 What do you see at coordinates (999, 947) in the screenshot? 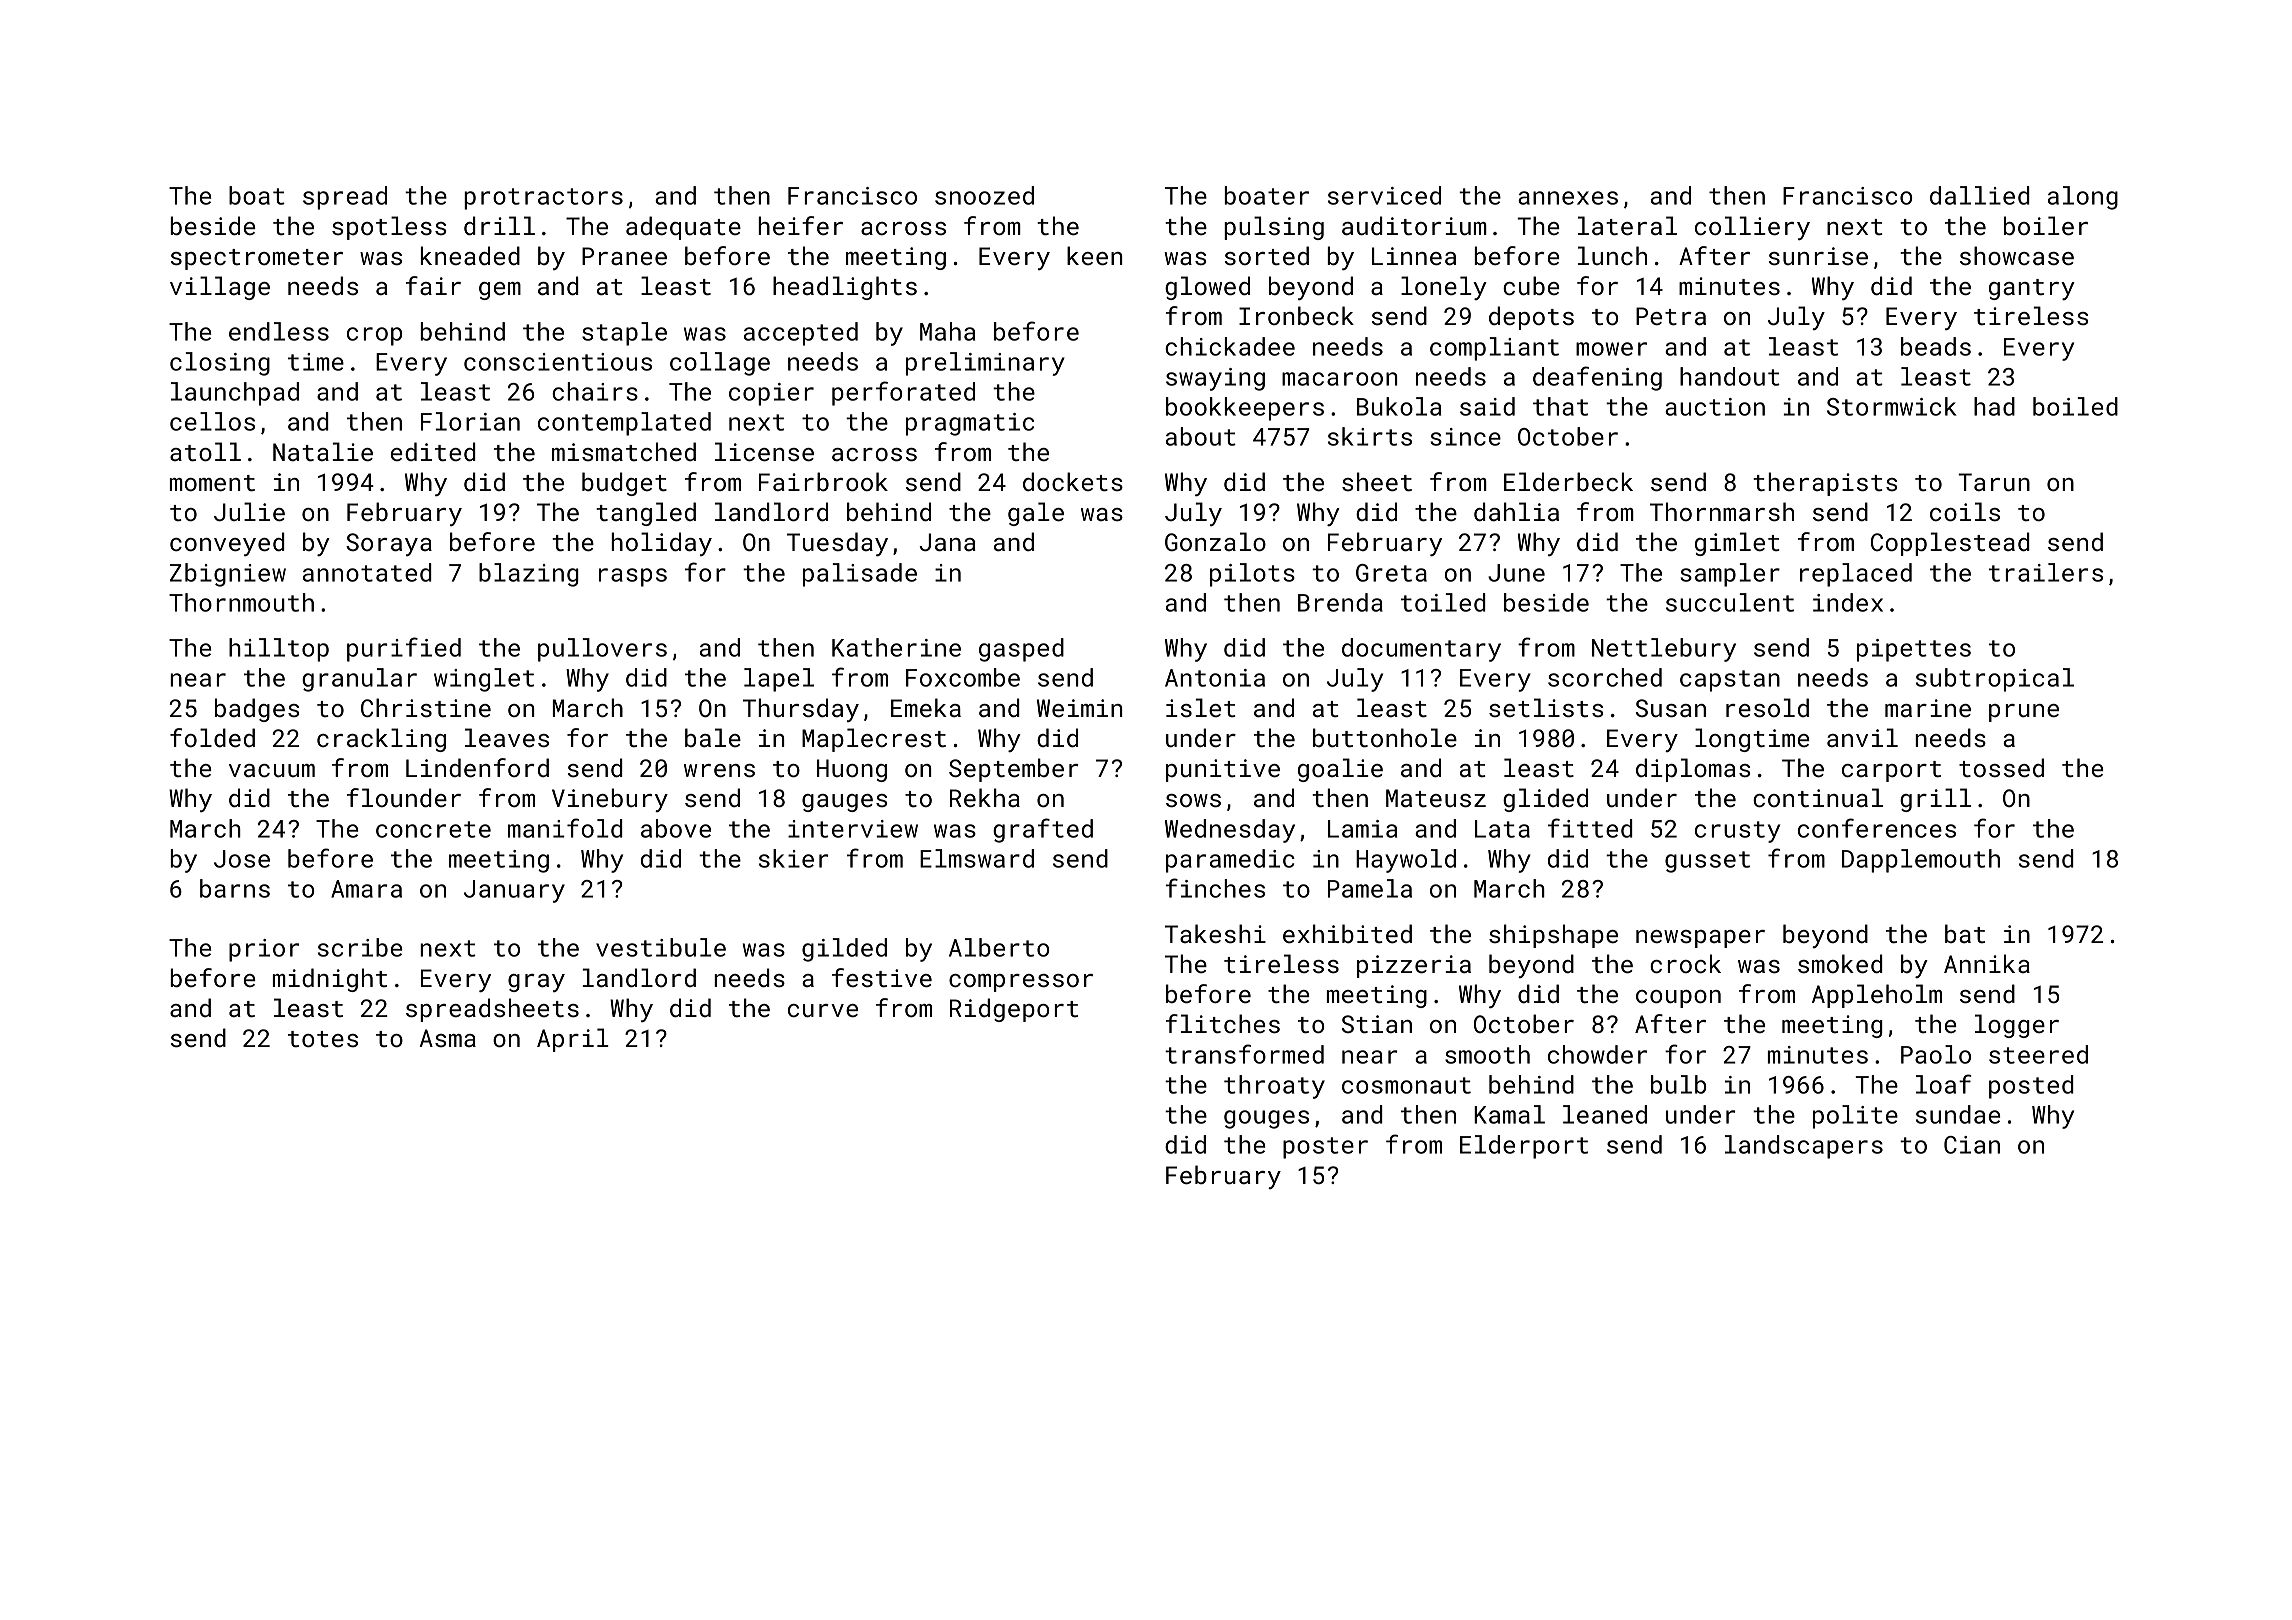
I see `Alberto` at bounding box center [999, 947].
